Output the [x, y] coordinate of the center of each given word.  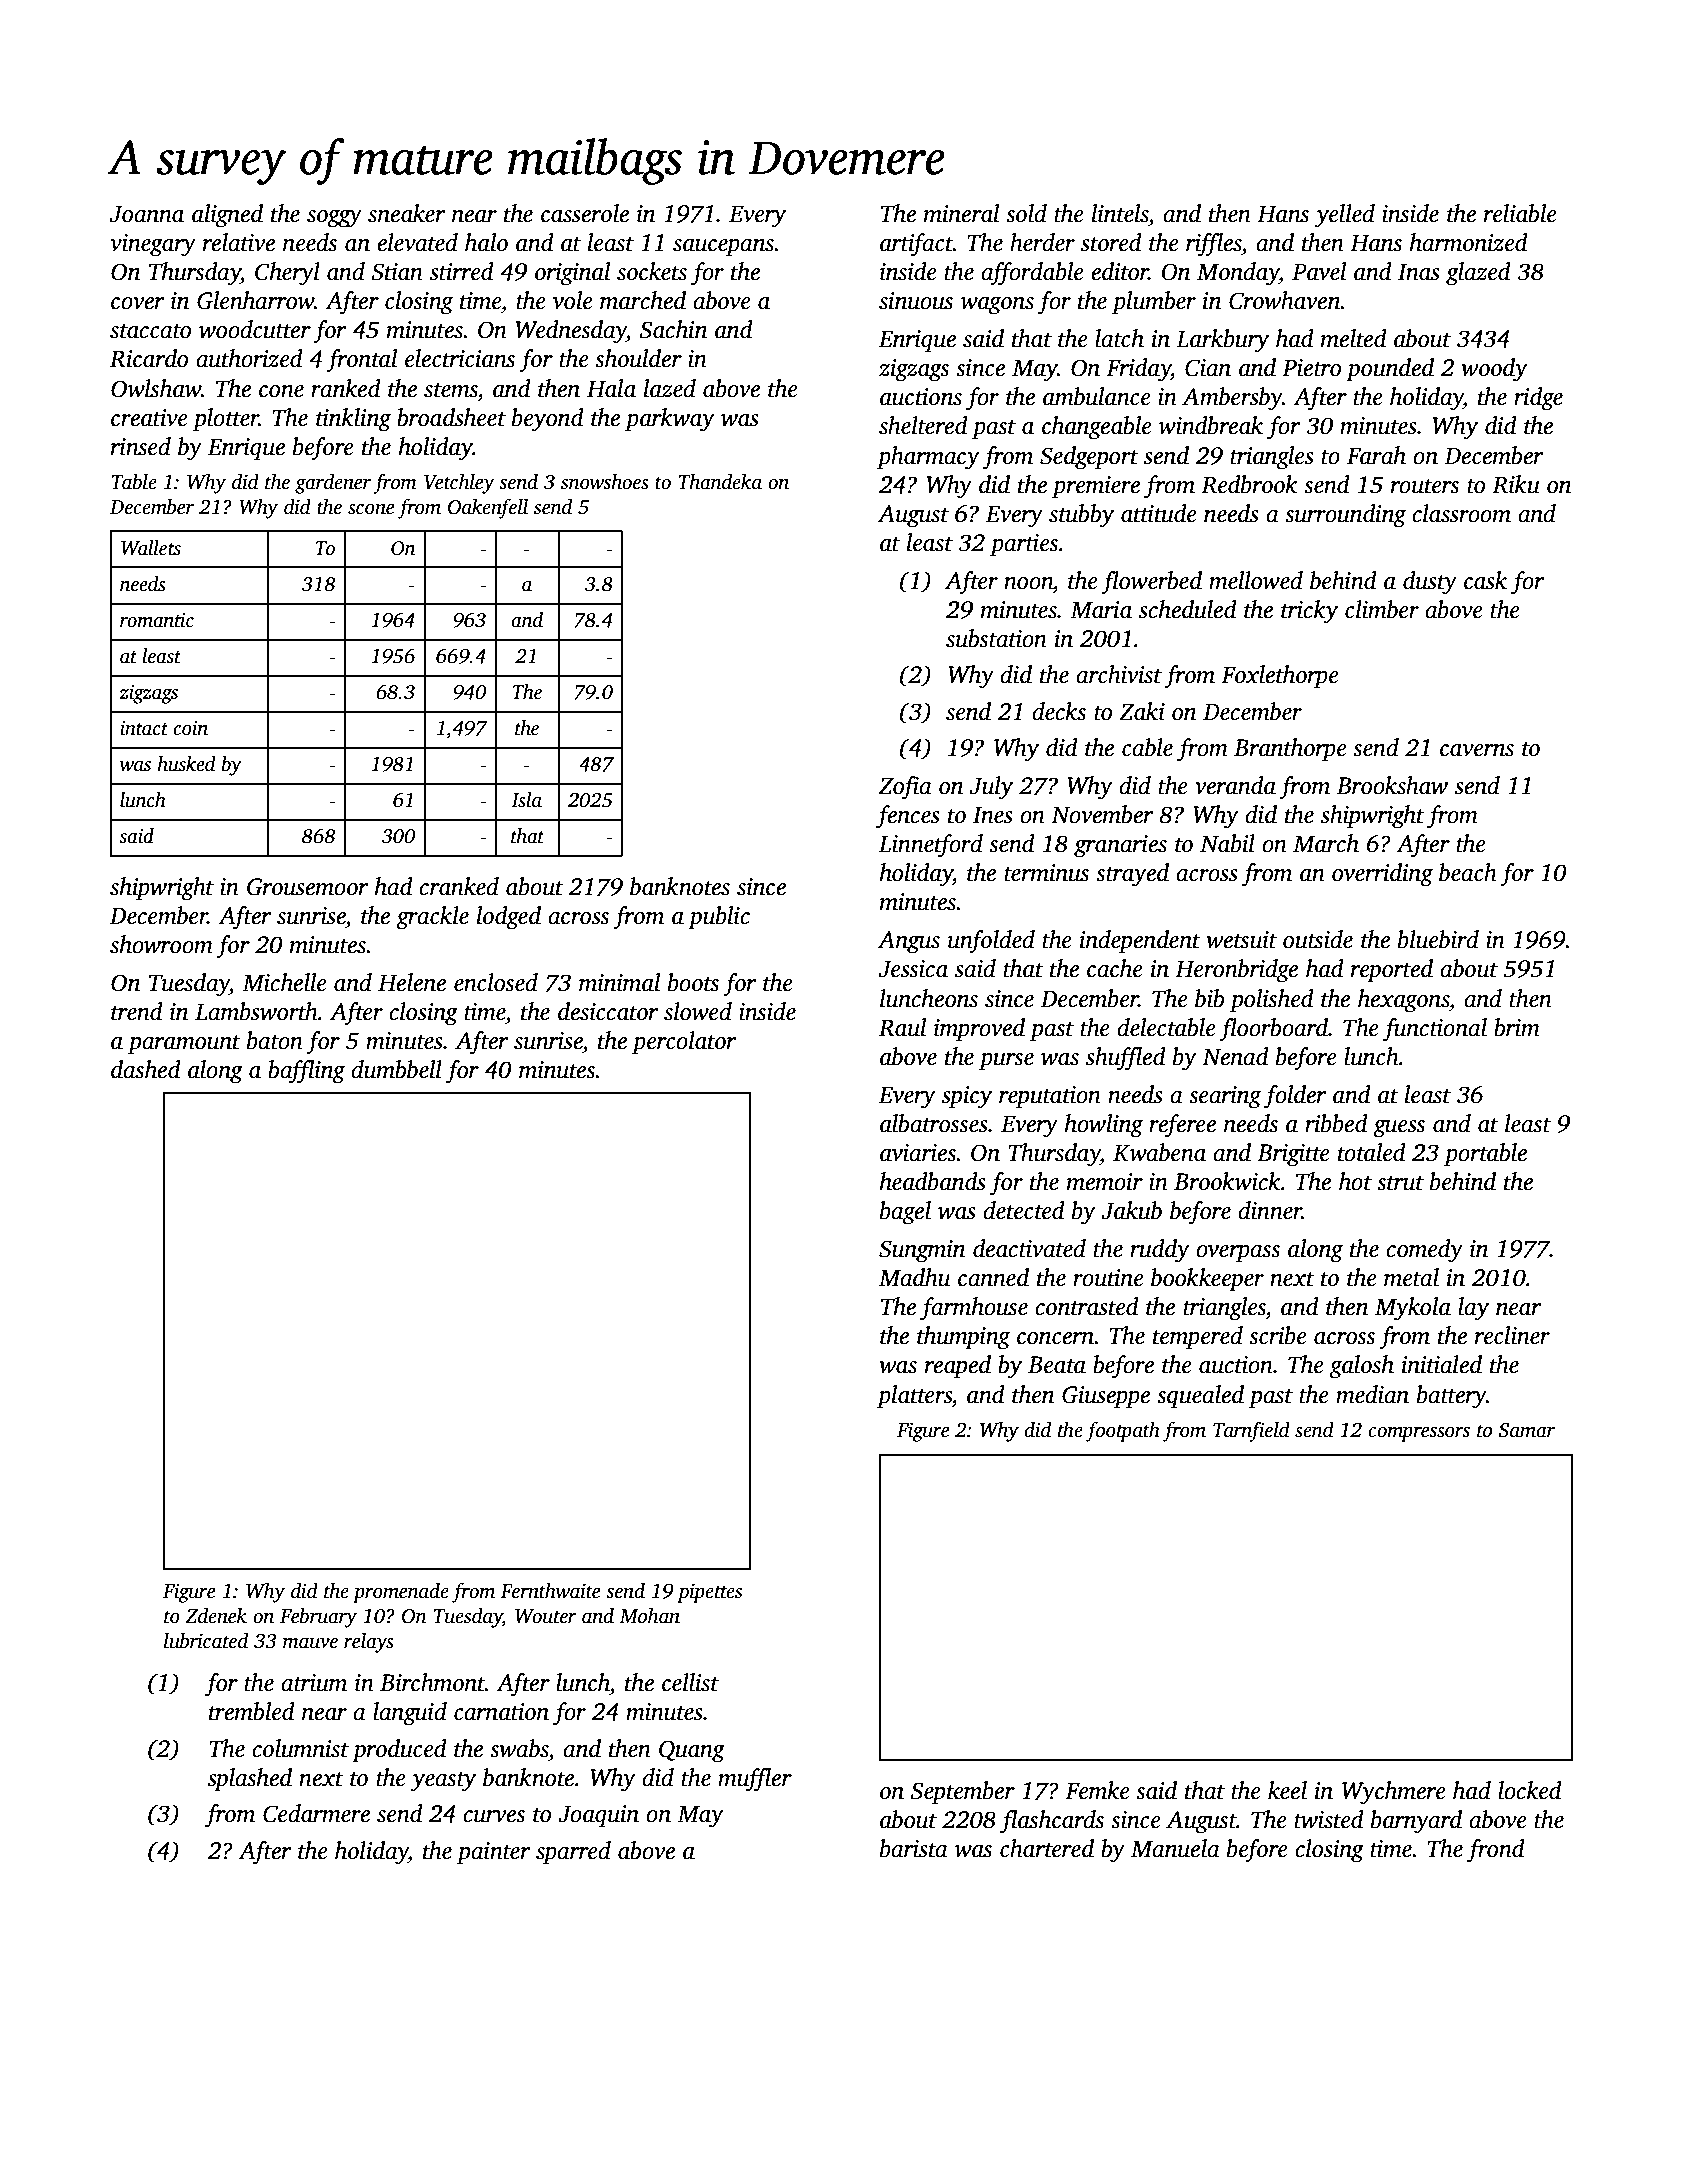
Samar [1526, 1430]
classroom [1461, 513]
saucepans [723, 248]
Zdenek [216, 1616]
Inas [1419, 272]
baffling [306, 1072]
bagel [905, 1213]
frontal [361, 361]
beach [1468, 872]
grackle [432, 918]
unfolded [991, 942]
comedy [1424, 1251]
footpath [1123, 1431]
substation [996, 638]
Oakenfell [488, 508]
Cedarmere [316, 1813]
